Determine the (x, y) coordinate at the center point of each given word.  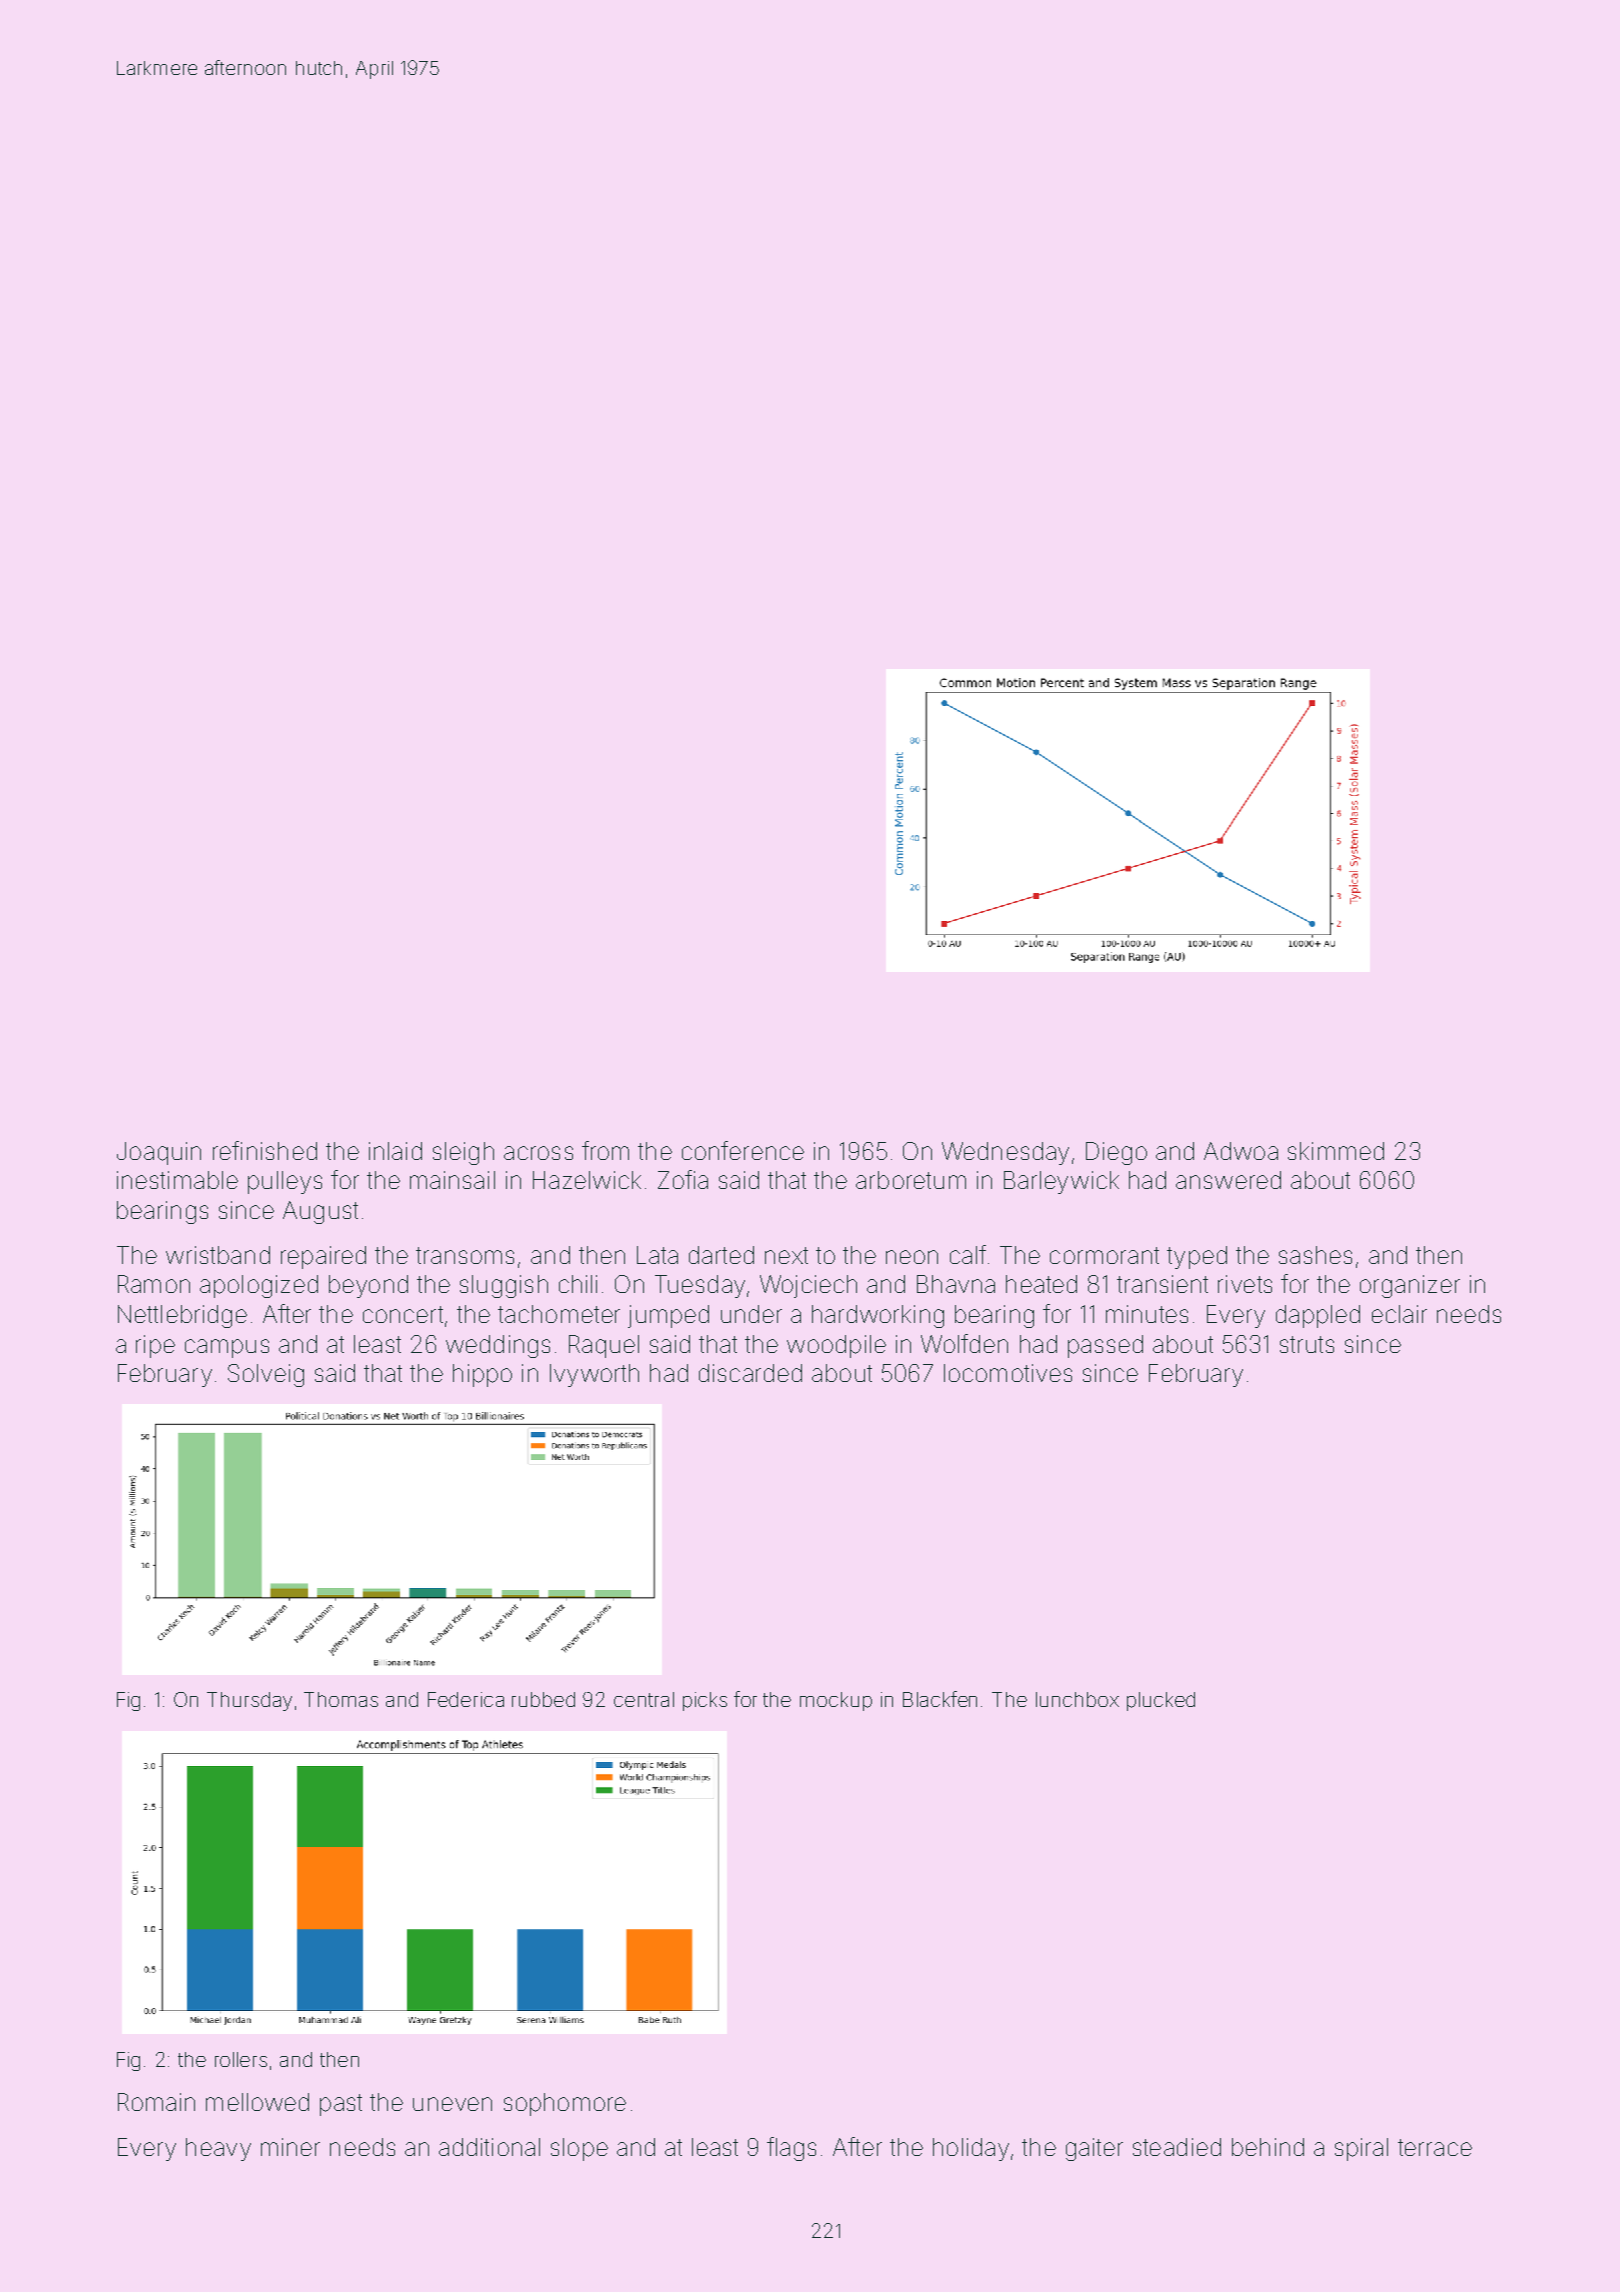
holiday (971, 2149)
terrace (1435, 2147)
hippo (482, 1375)
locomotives (1008, 1373)
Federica (466, 1699)
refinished (265, 1150)
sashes (1315, 1255)
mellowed (257, 2102)
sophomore (565, 2104)
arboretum (911, 1180)
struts (1307, 1344)
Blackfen (940, 1699)
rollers (241, 2059)
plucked (1161, 1701)
